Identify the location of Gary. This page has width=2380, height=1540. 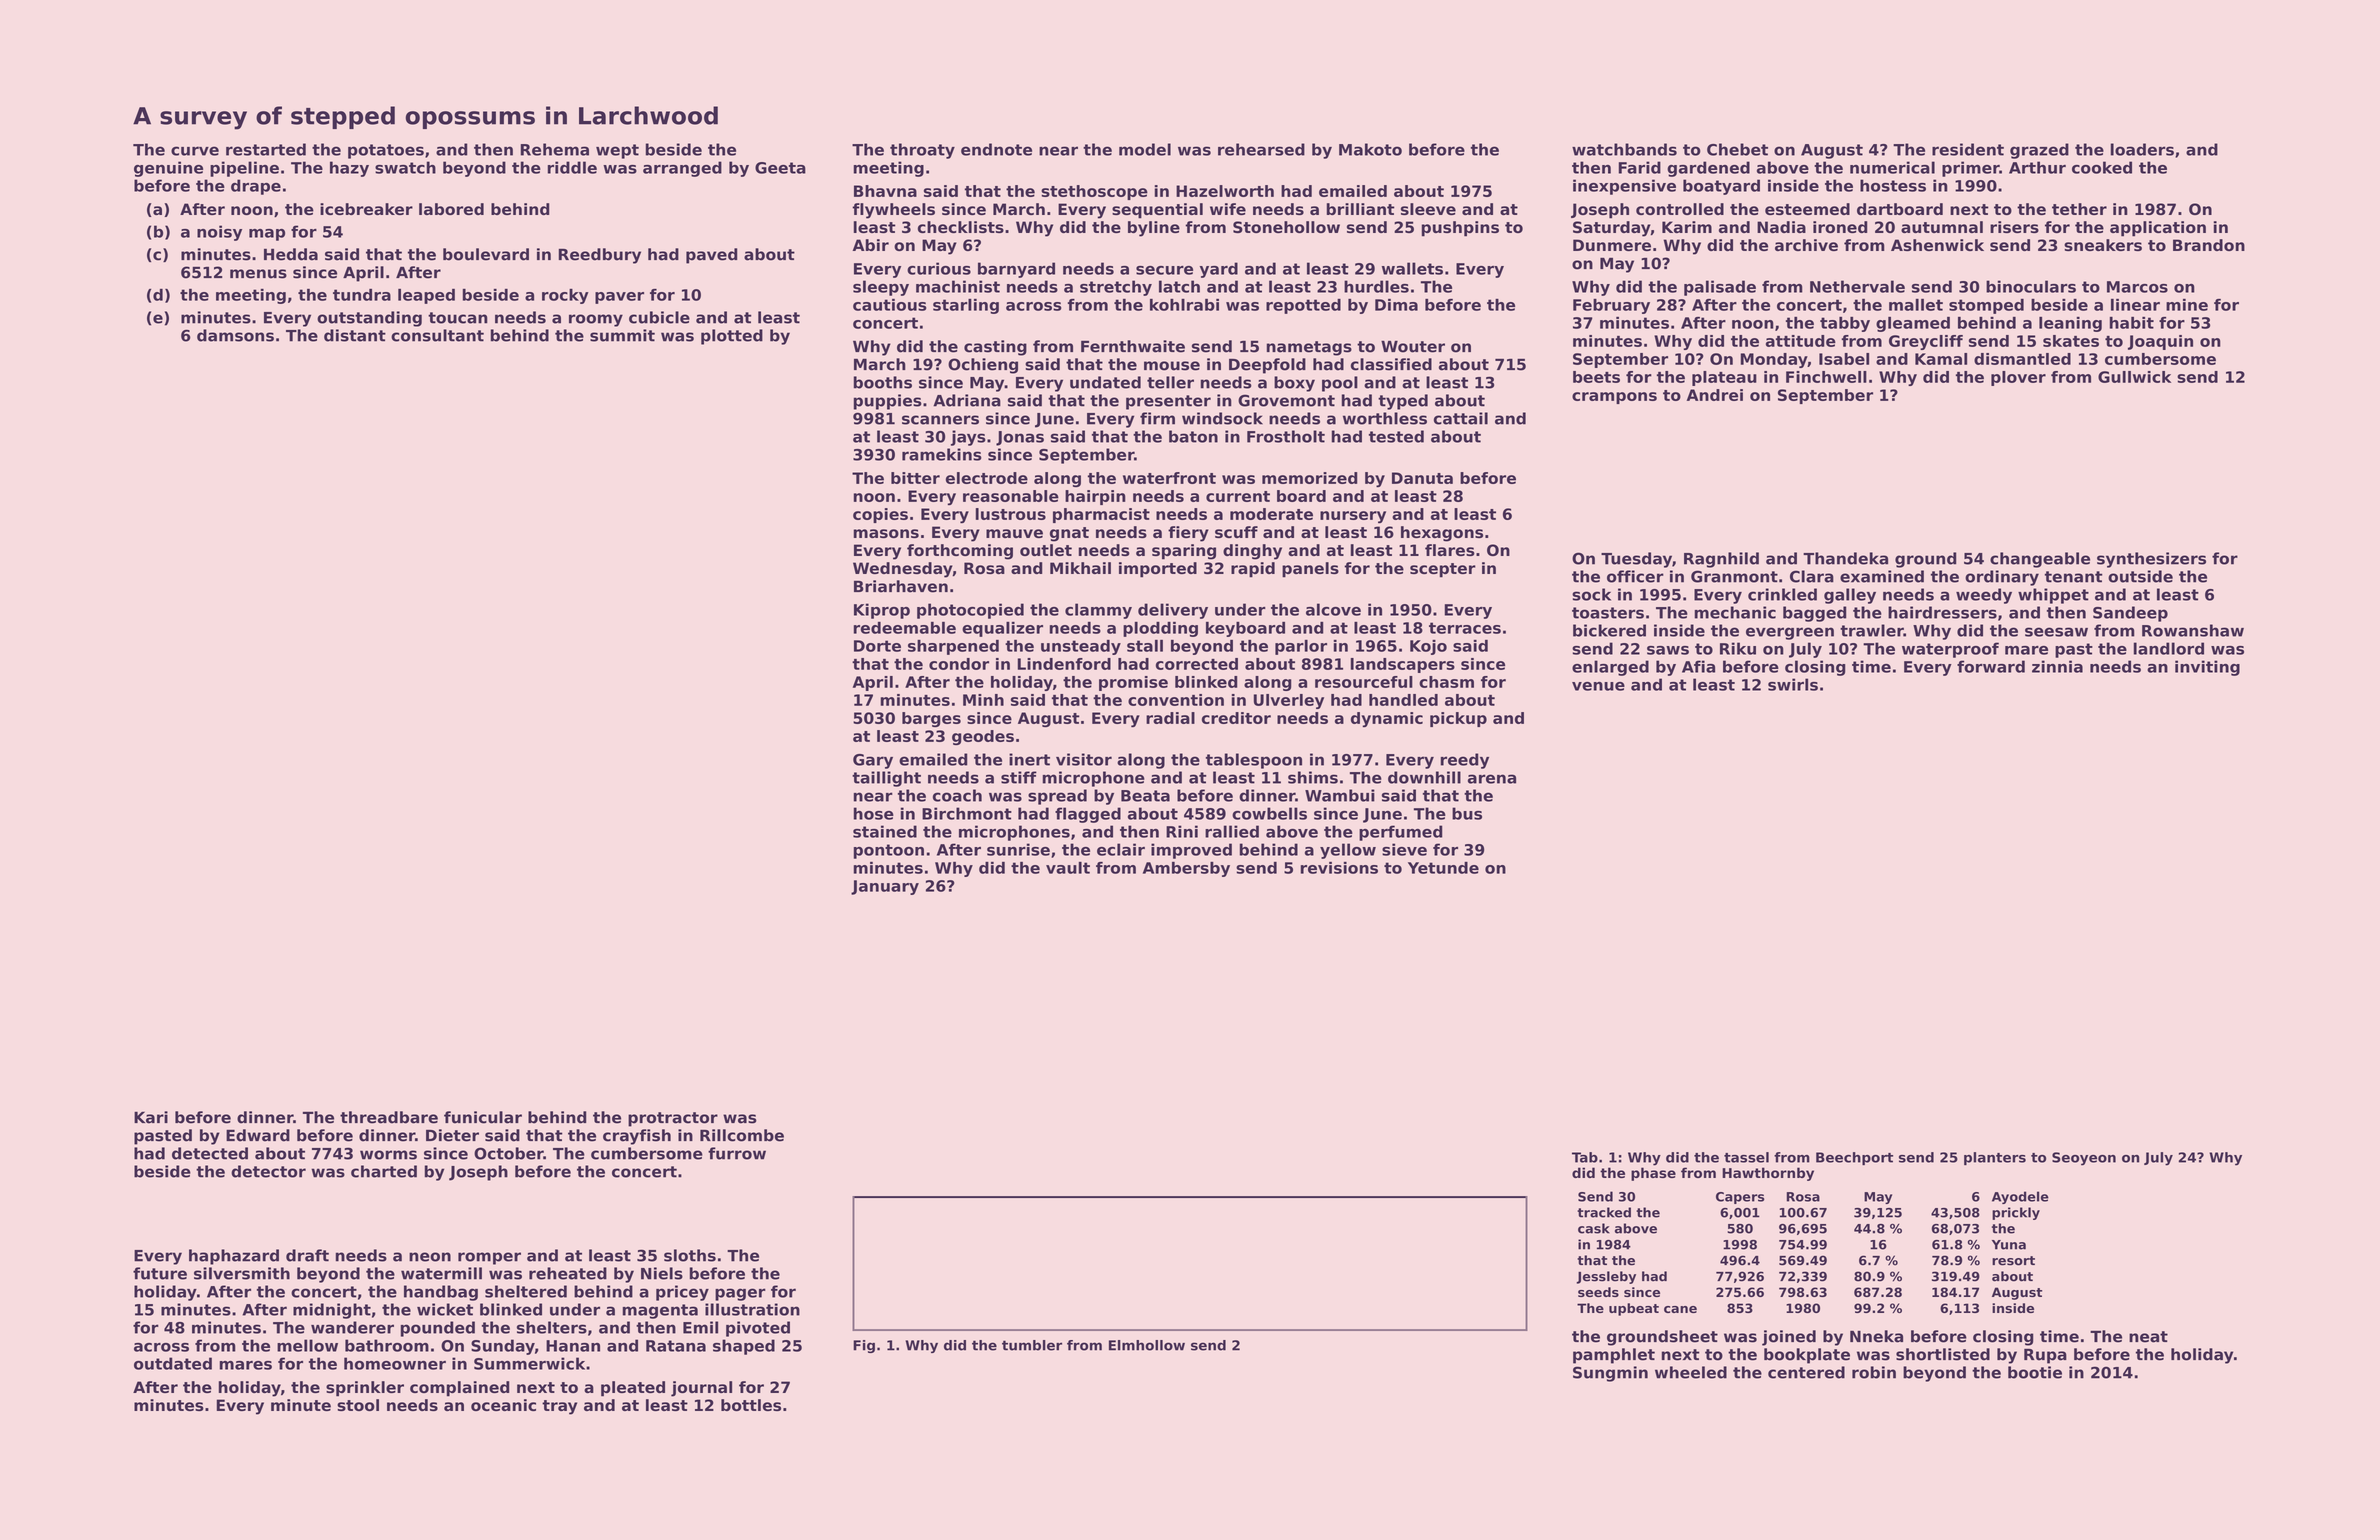
(873, 761).
